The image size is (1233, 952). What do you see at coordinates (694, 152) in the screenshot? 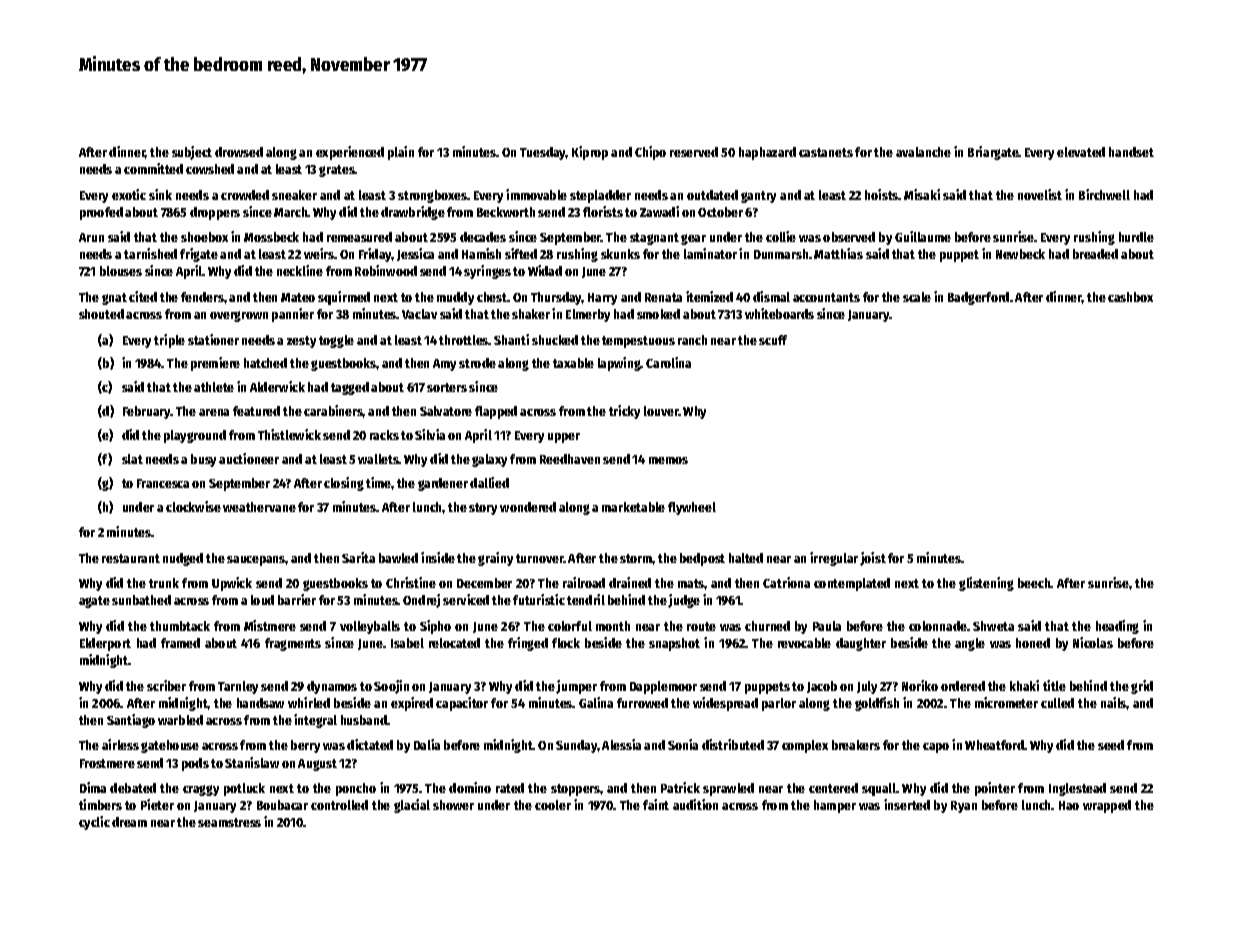
I see `reserved` at bounding box center [694, 152].
